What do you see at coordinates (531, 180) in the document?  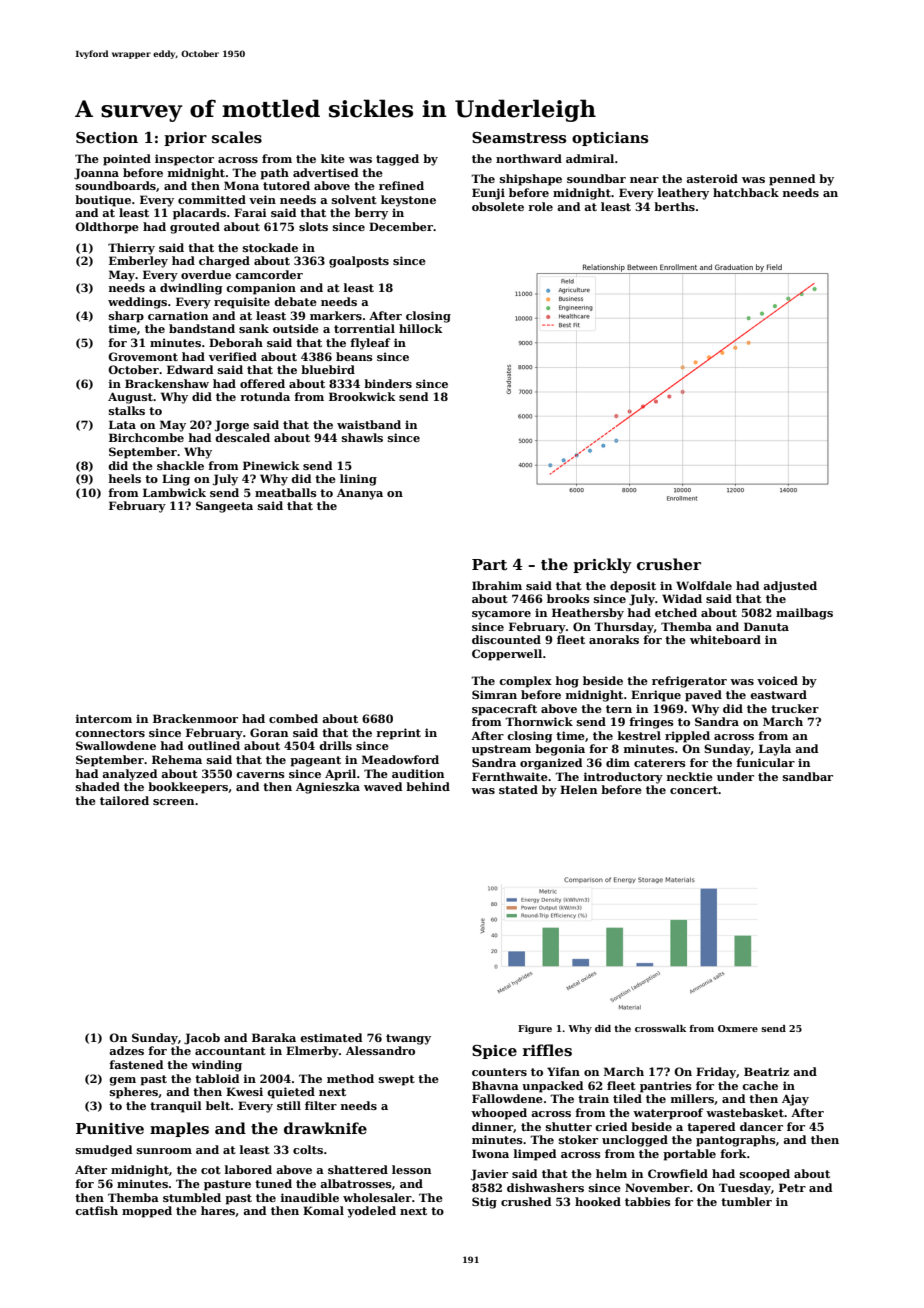 I see `shipshape` at bounding box center [531, 180].
